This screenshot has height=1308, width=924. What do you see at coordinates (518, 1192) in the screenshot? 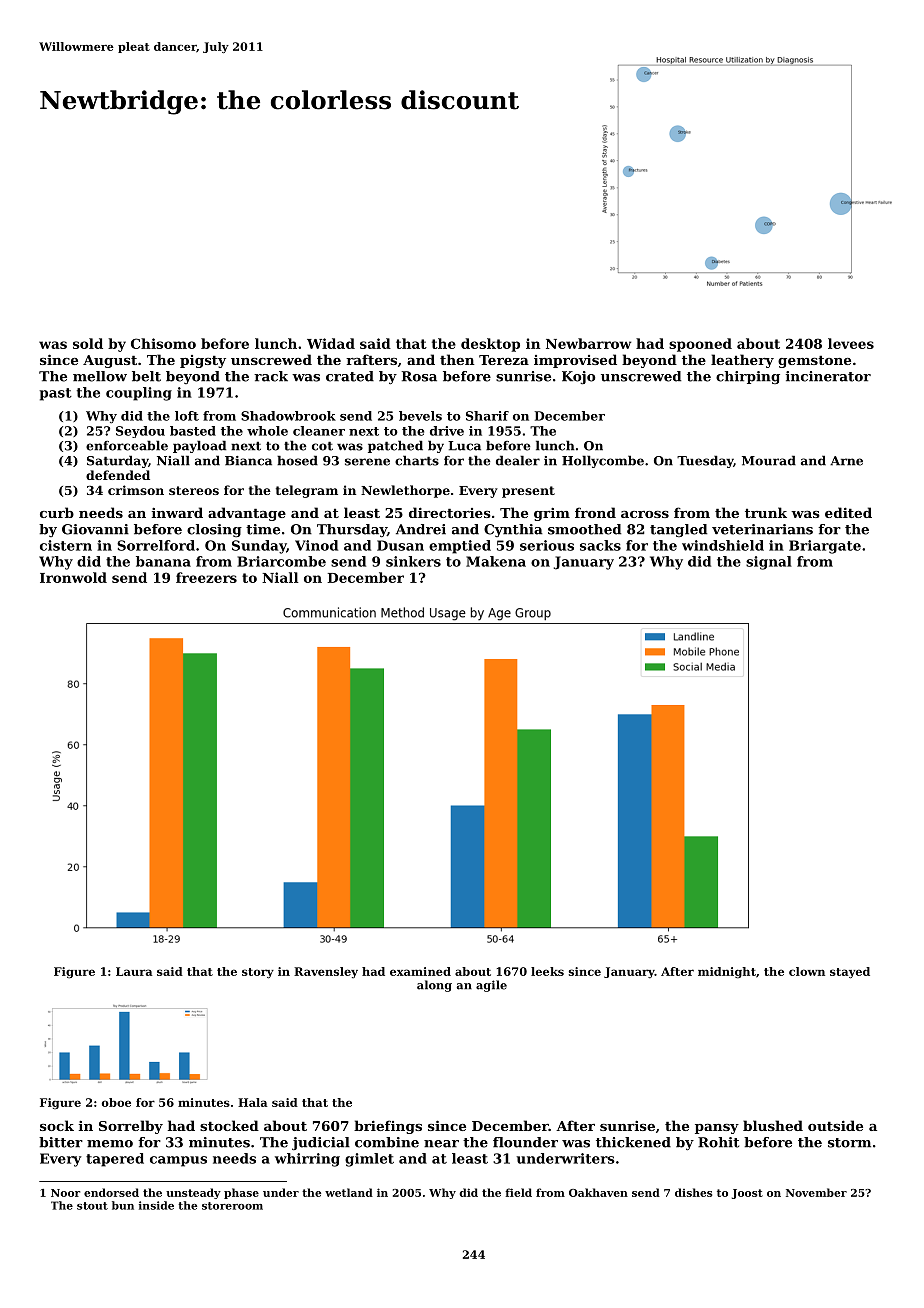
I see `field` at bounding box center [518, 1192].
